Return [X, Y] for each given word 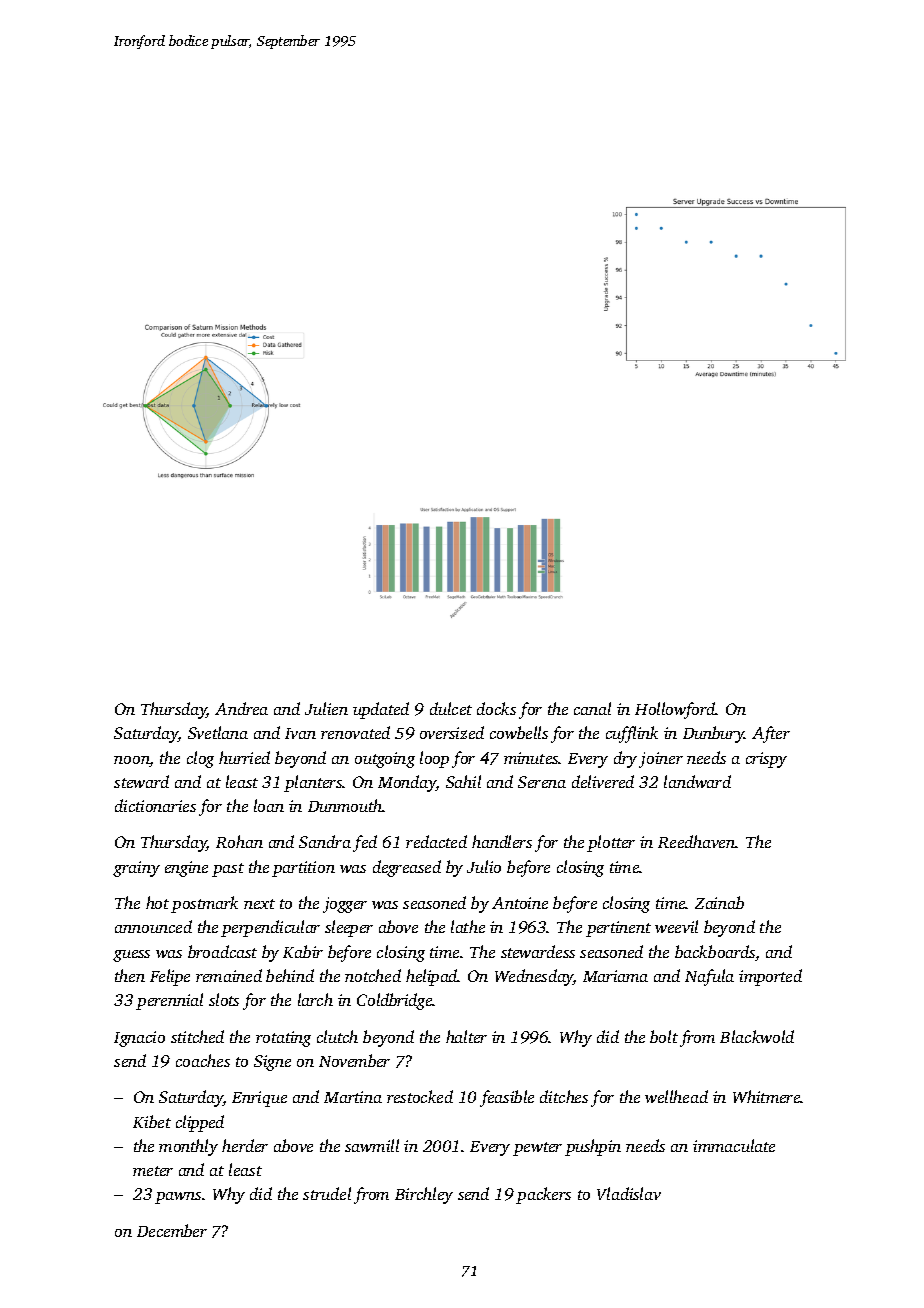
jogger [345, 905]
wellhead [676, 1096]
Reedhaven [697, 841]
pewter [537, 1149]
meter [153, 1171]
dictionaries [155, 805]
